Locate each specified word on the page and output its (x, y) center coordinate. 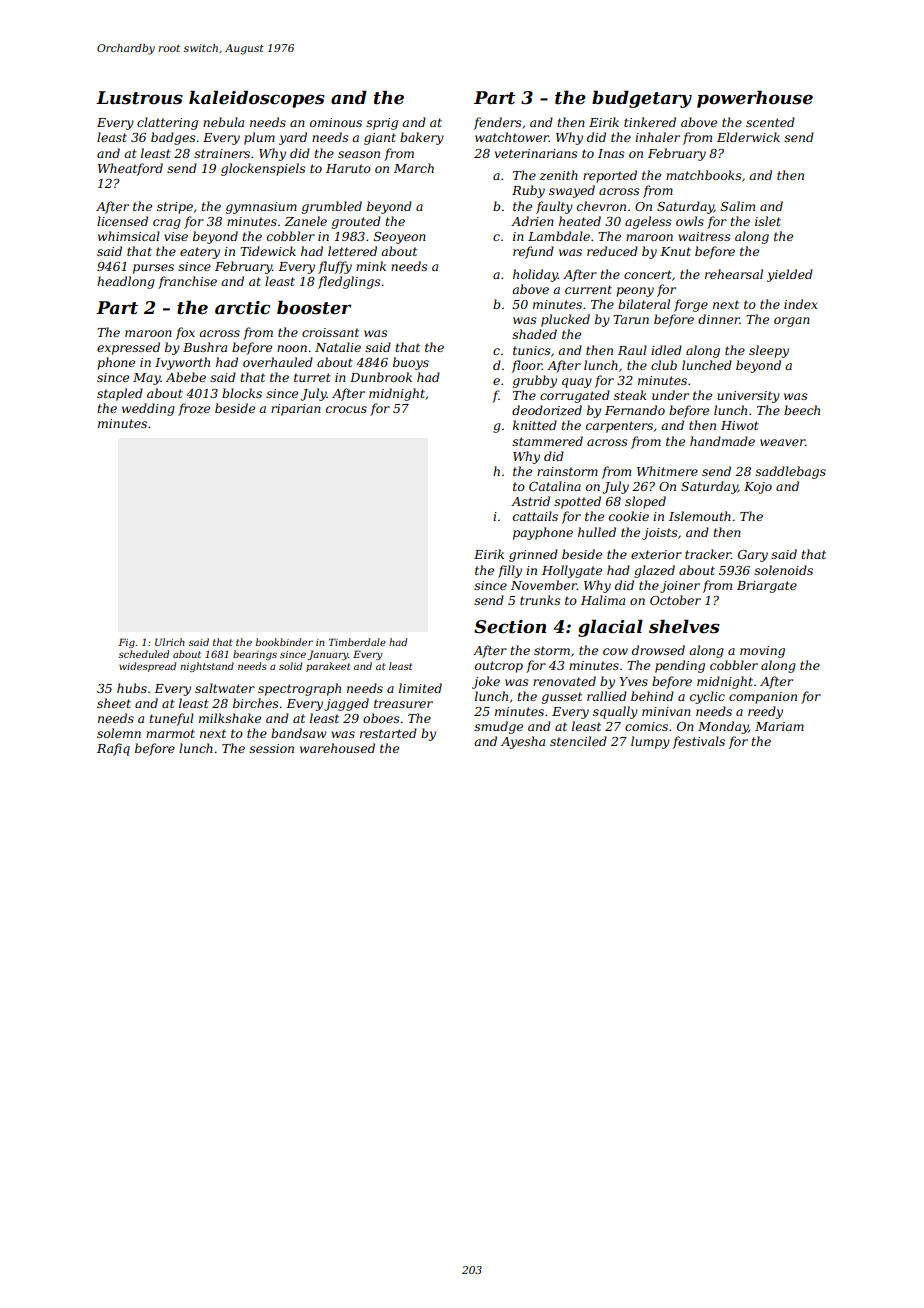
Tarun (631, 319)
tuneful (172, 719)
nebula (223, 122)
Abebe (186, 377)
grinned (533, 555)
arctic (242, 308)
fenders (498, 123)
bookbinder (284, 642)
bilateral (644, 304)
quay (577, 383)
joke (486, 682)
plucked (565, 320)
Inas (611, 153)
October (675, 600)
